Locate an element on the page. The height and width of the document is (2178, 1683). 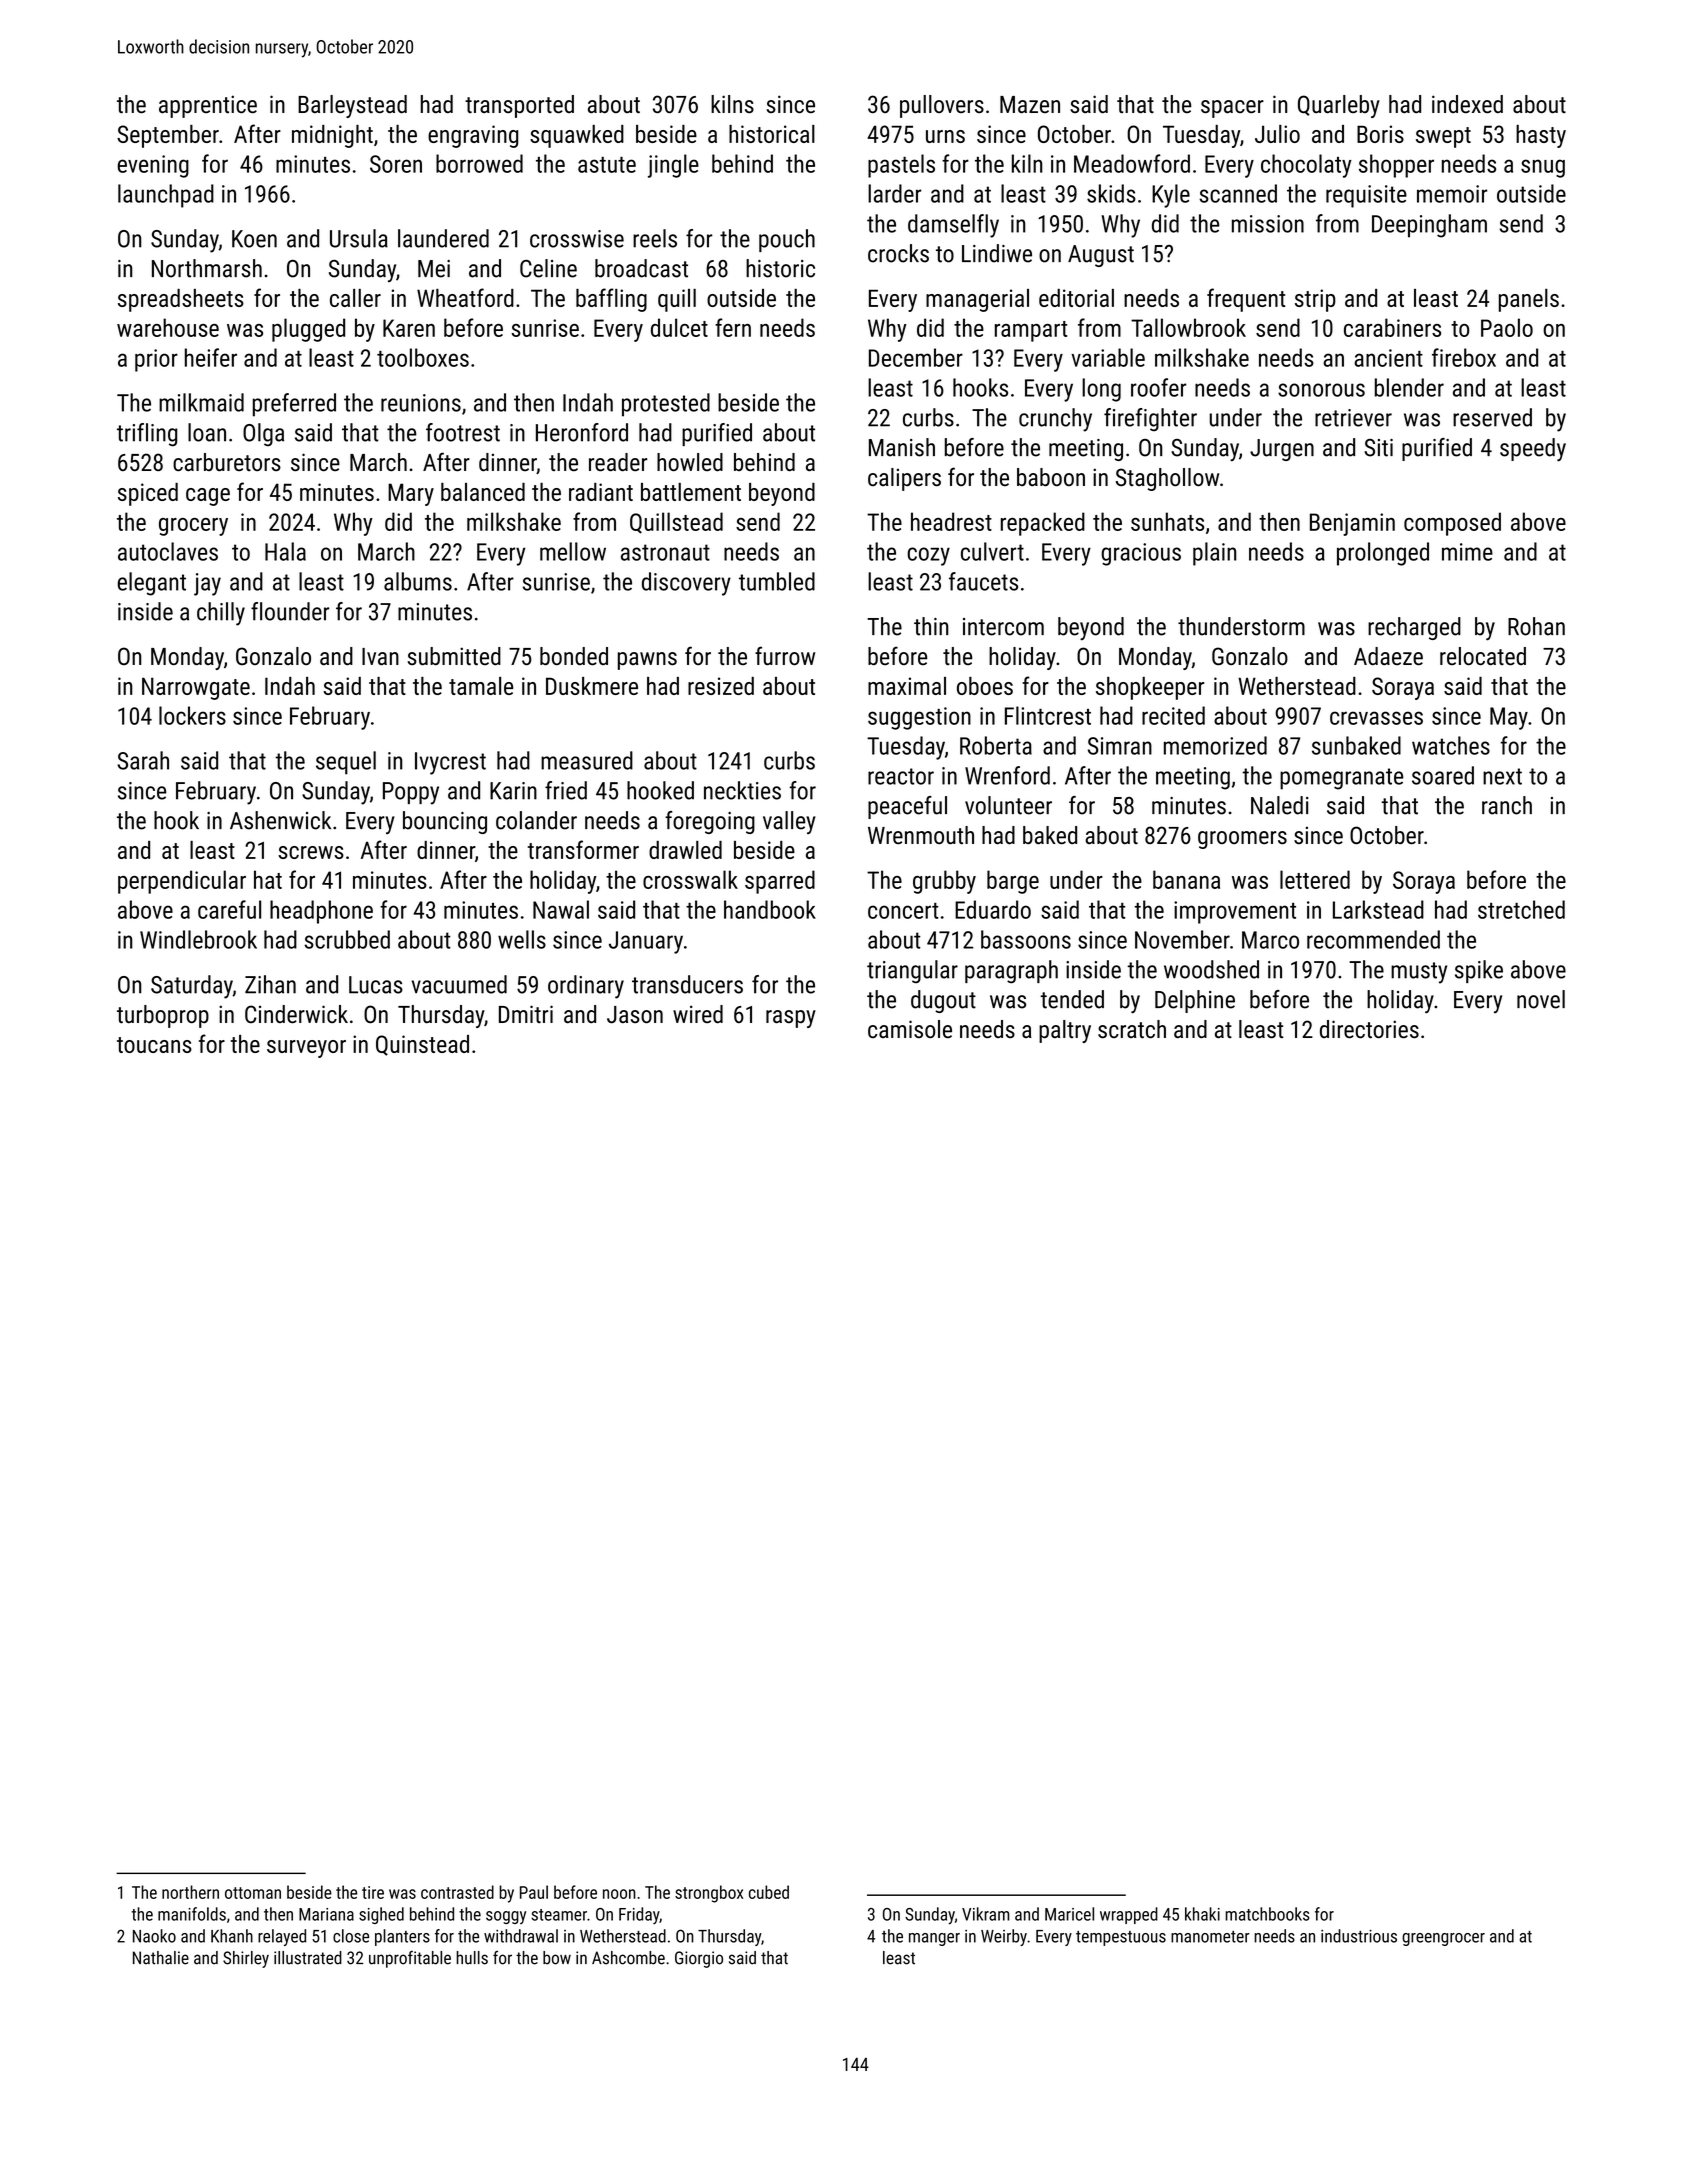
toucans is located at coordinates (154, 1045).
